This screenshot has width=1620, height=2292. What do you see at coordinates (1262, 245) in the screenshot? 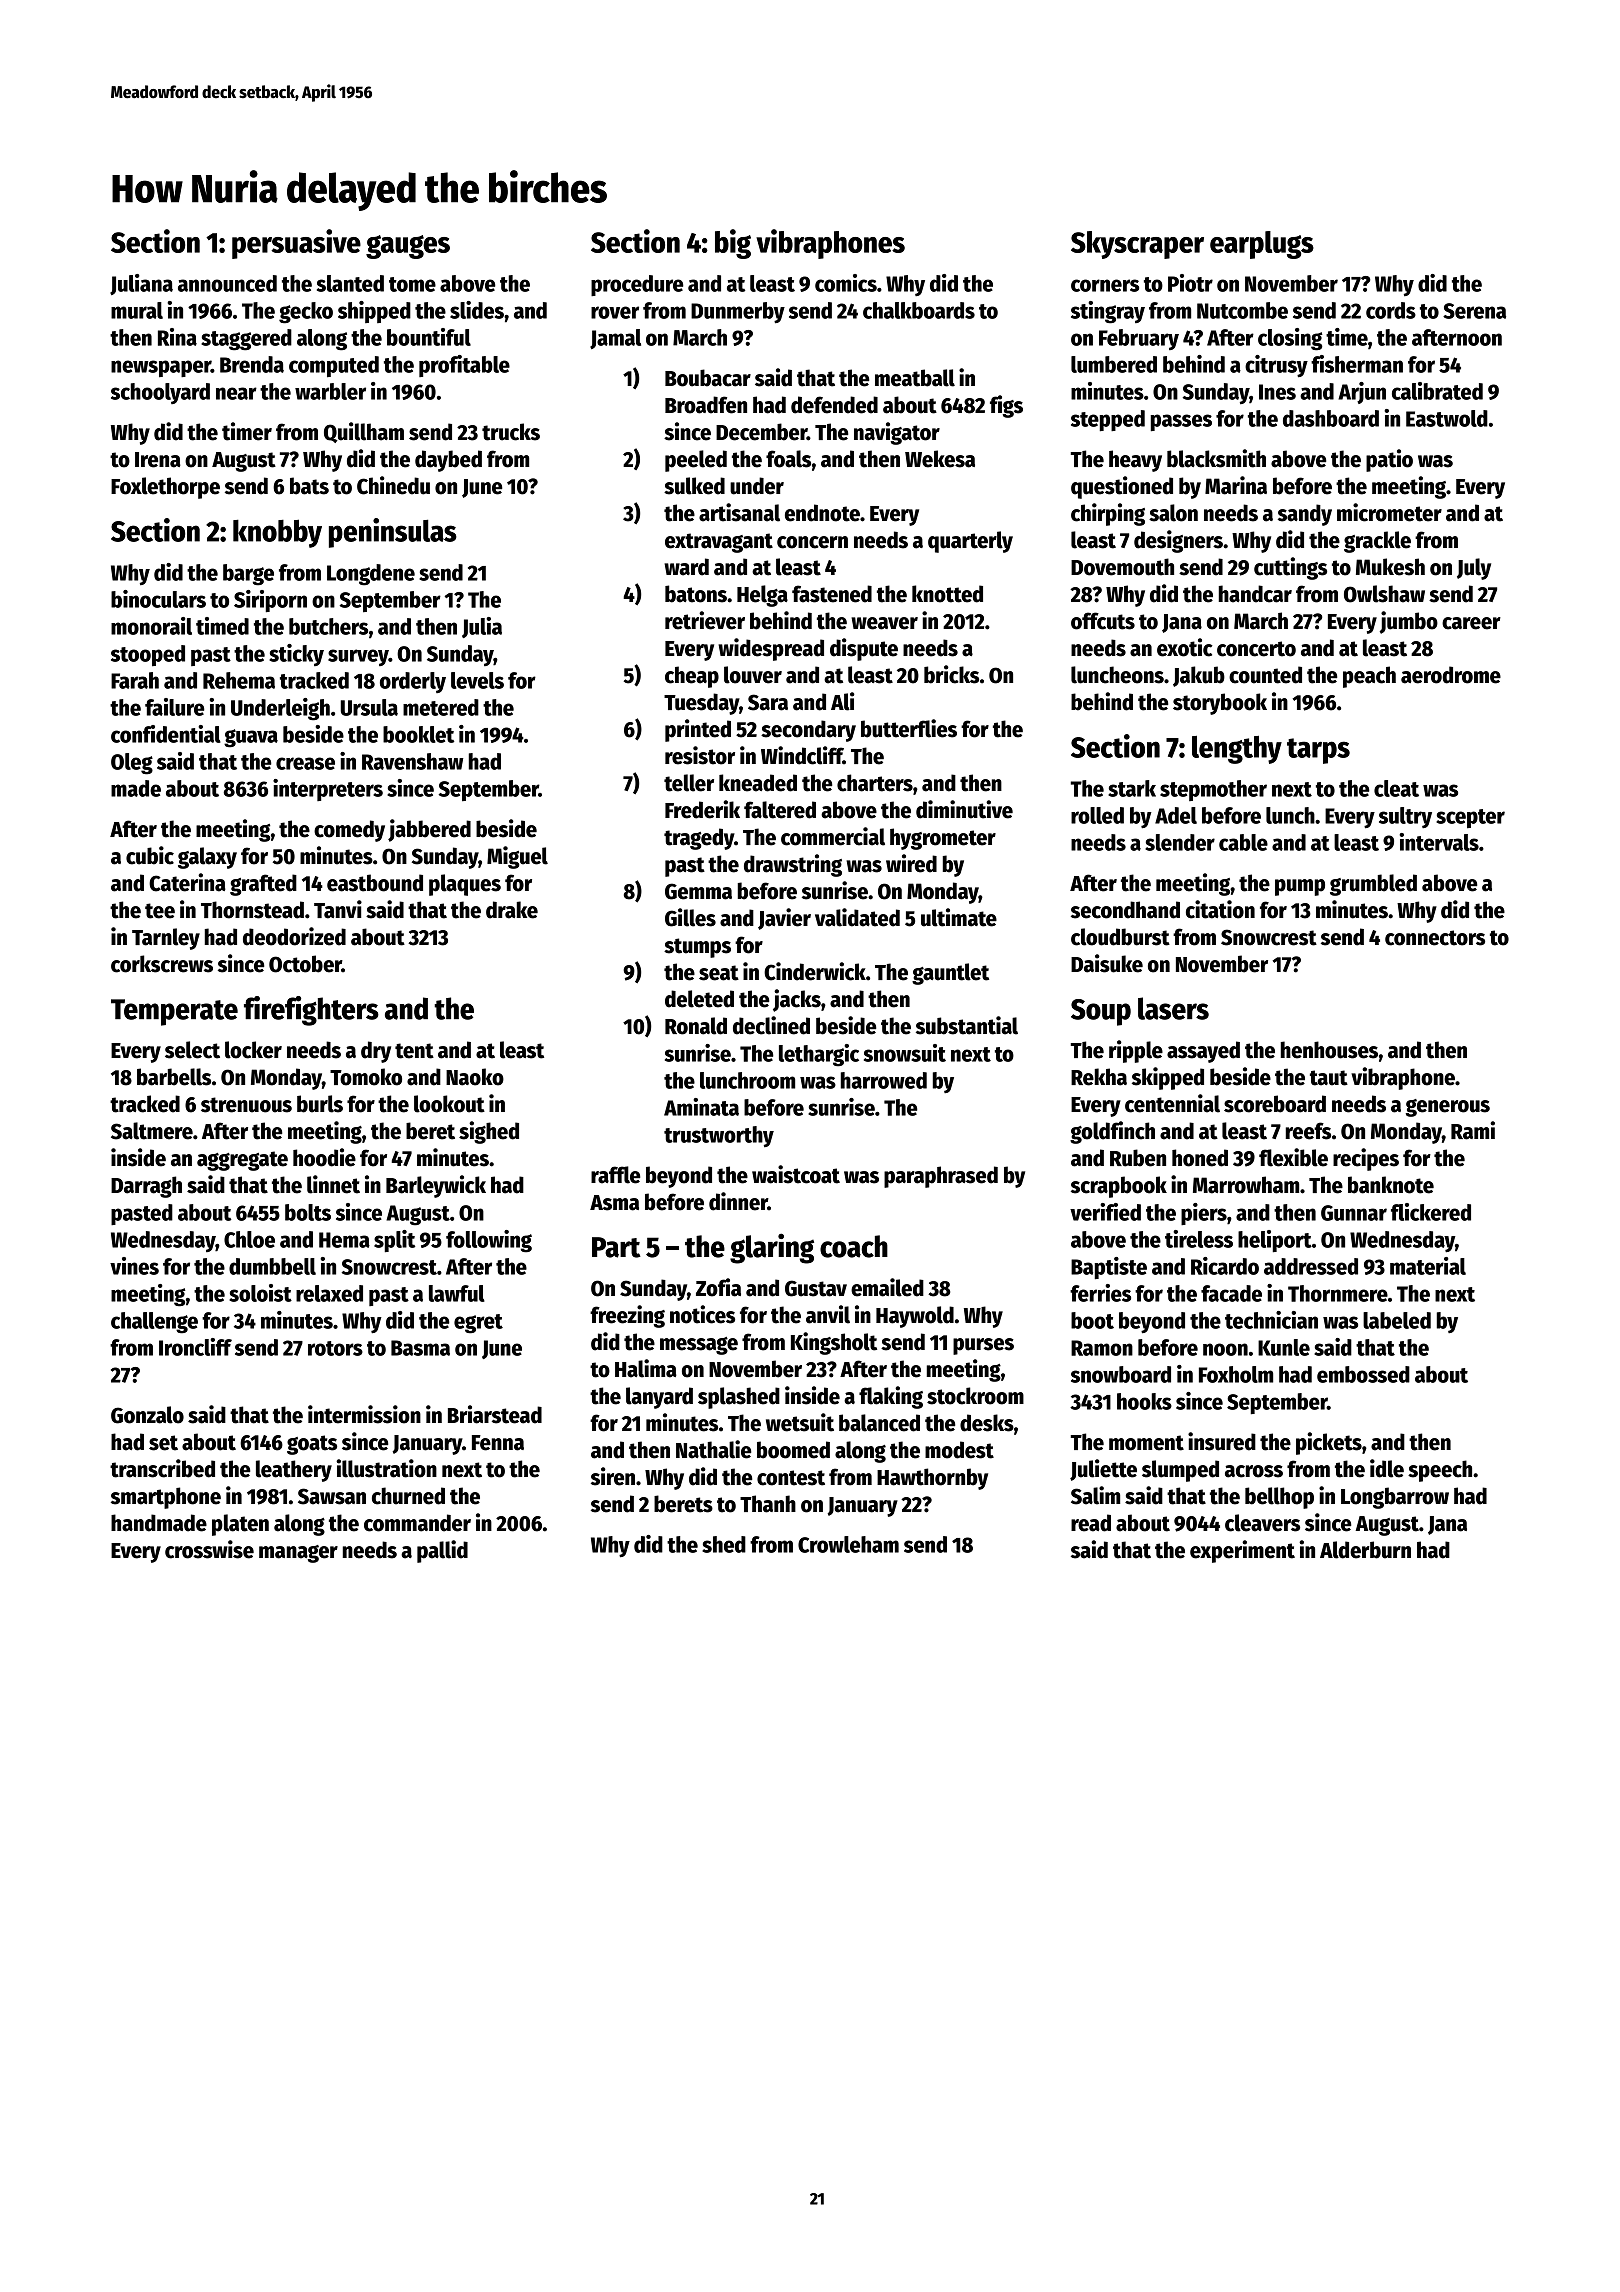
I see `earplugs` at bounding box center [1262, 245].
